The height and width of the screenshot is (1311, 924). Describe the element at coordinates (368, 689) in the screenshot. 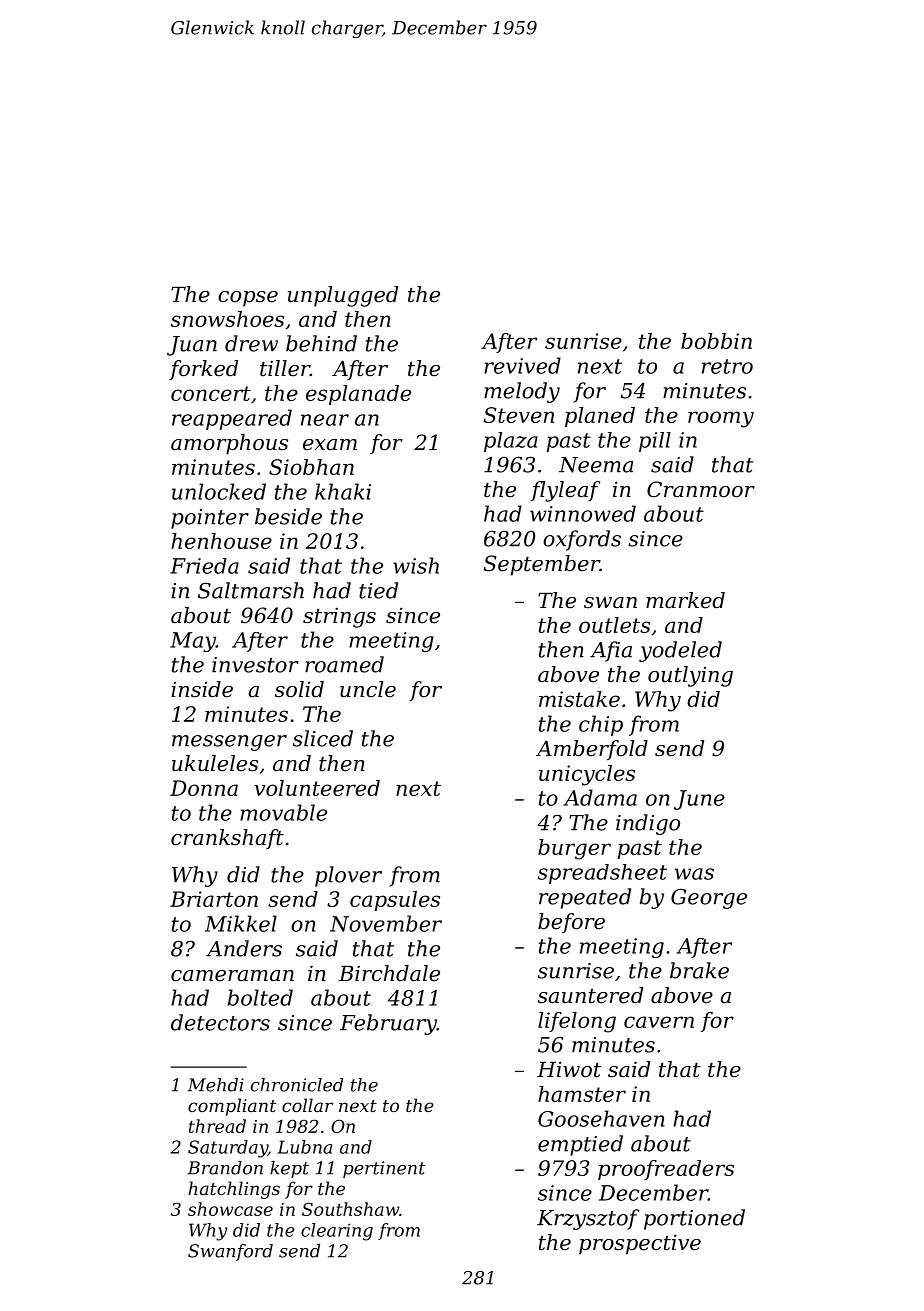

I see `uncle` at that location.
